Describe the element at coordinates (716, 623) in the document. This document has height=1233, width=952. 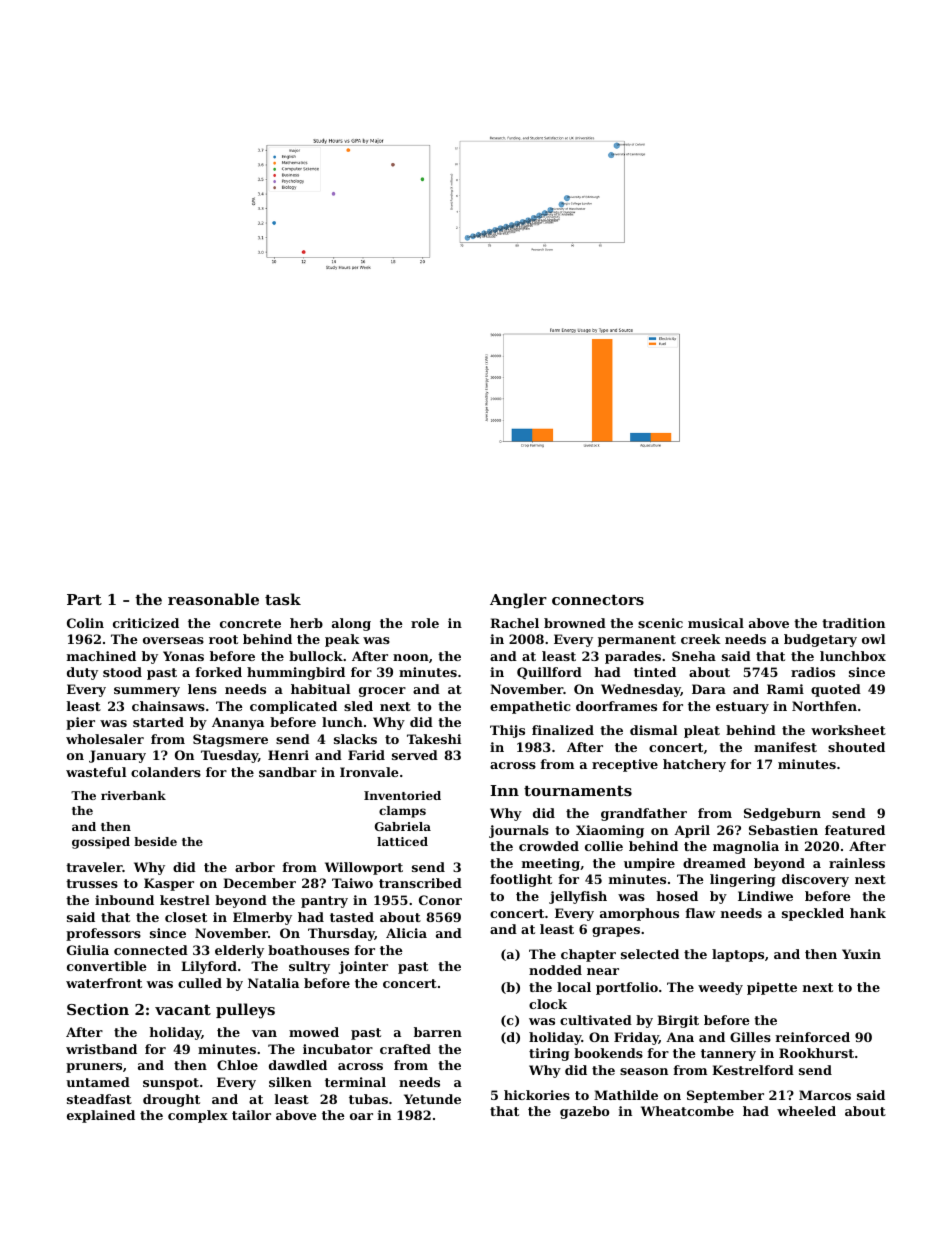
I see `musical` at that location.
